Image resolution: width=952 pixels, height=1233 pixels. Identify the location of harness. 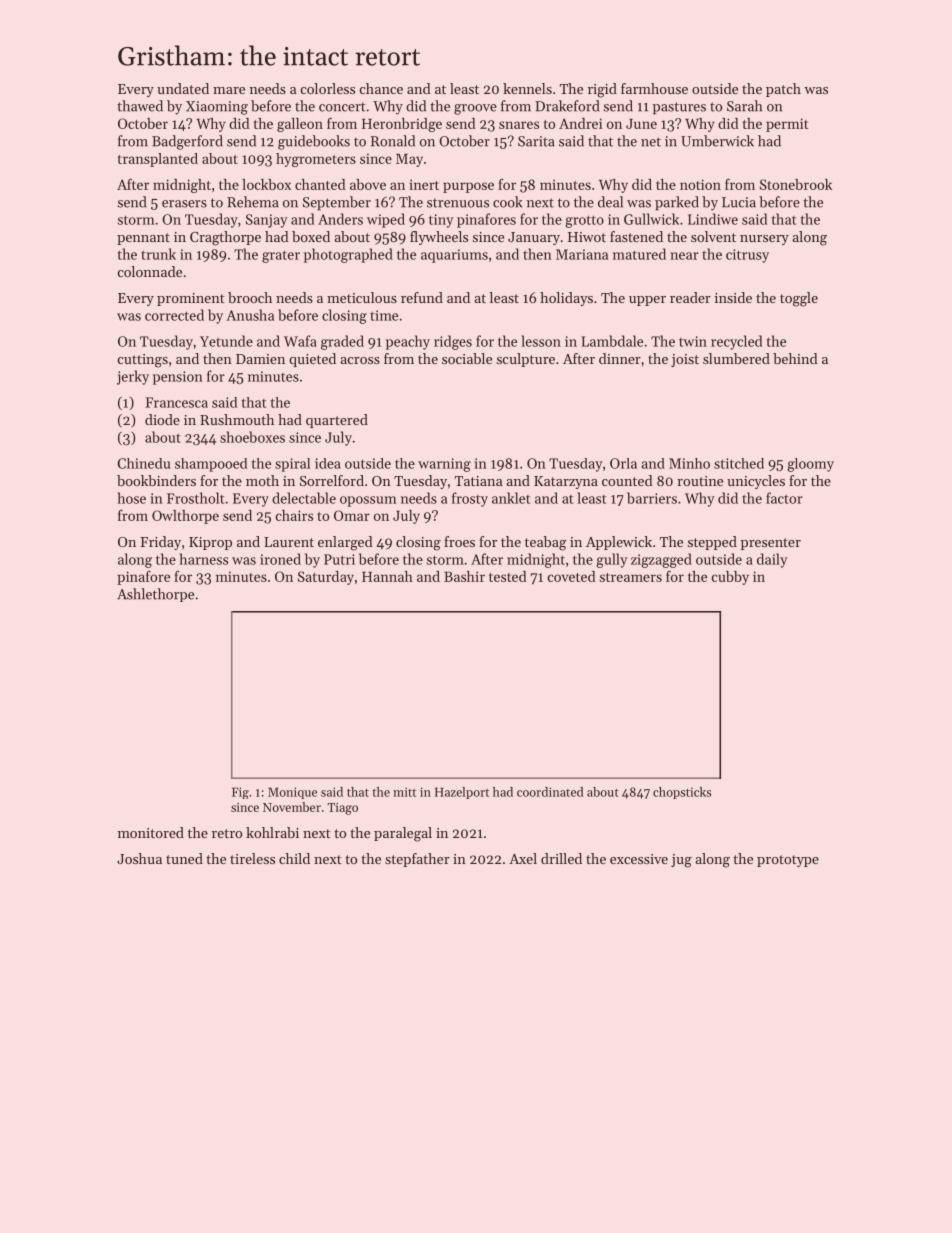
(204, 559).
